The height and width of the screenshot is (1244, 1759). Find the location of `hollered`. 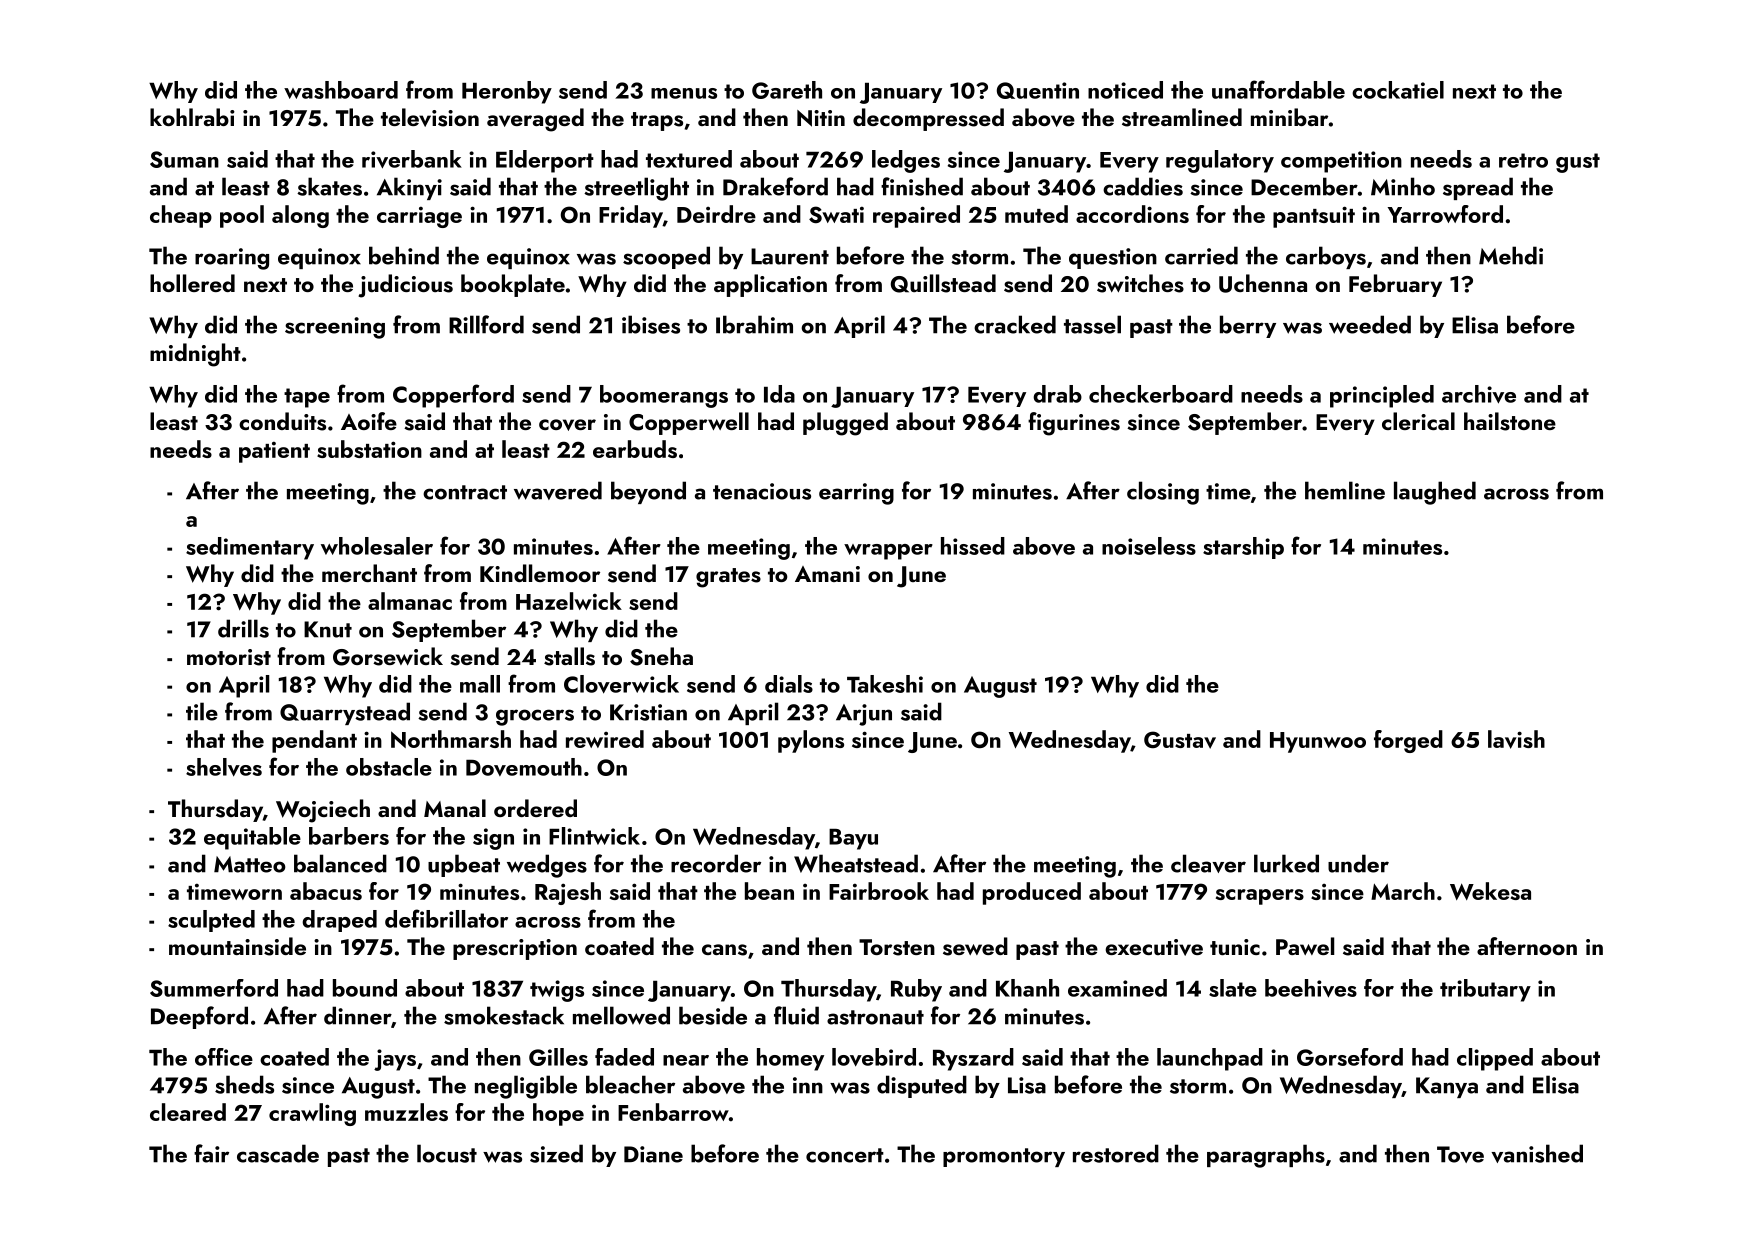

hollered is located at coordinates (192, 283).
